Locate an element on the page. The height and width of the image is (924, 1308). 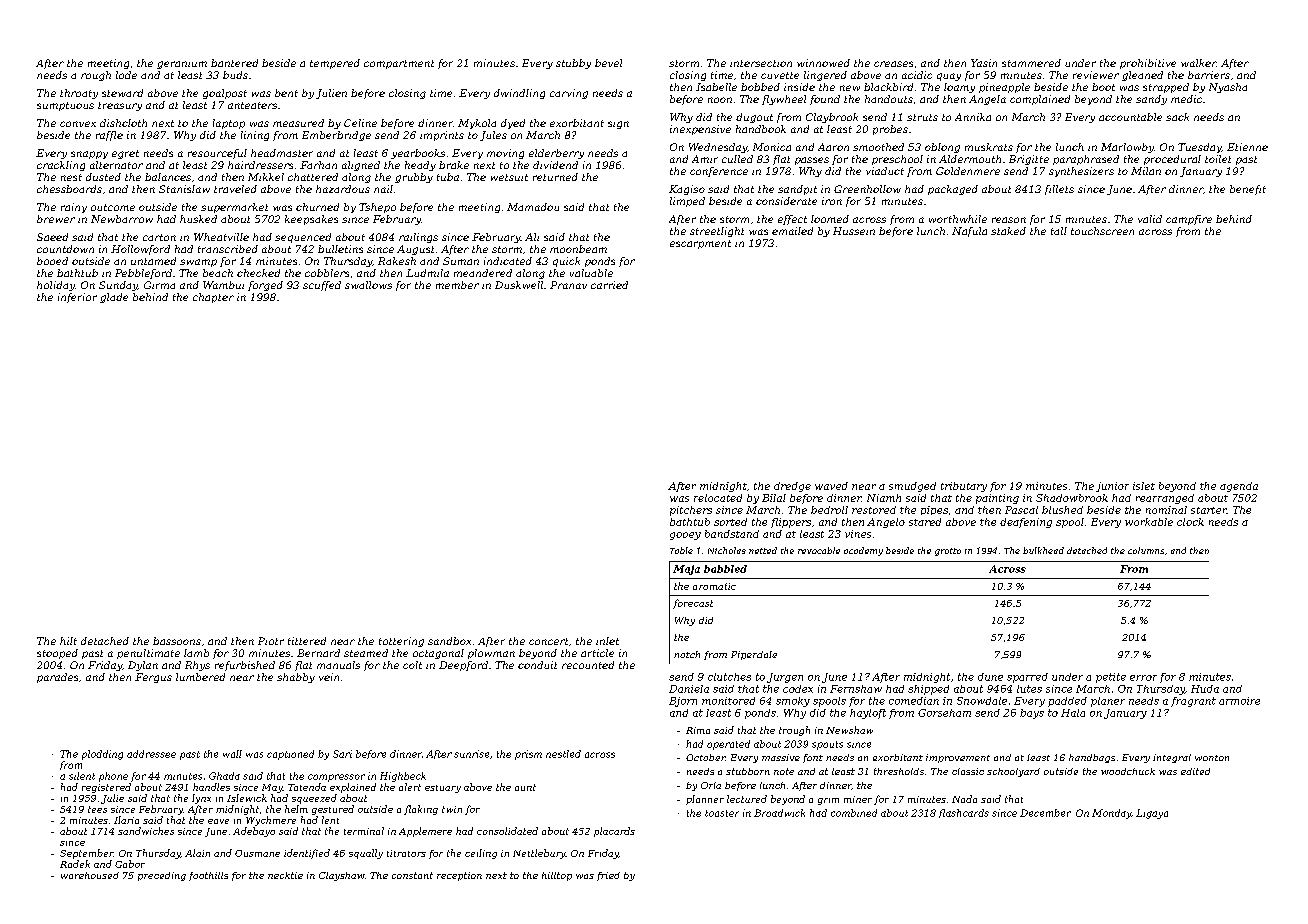
geranium is located at coordinates (182, 65).
